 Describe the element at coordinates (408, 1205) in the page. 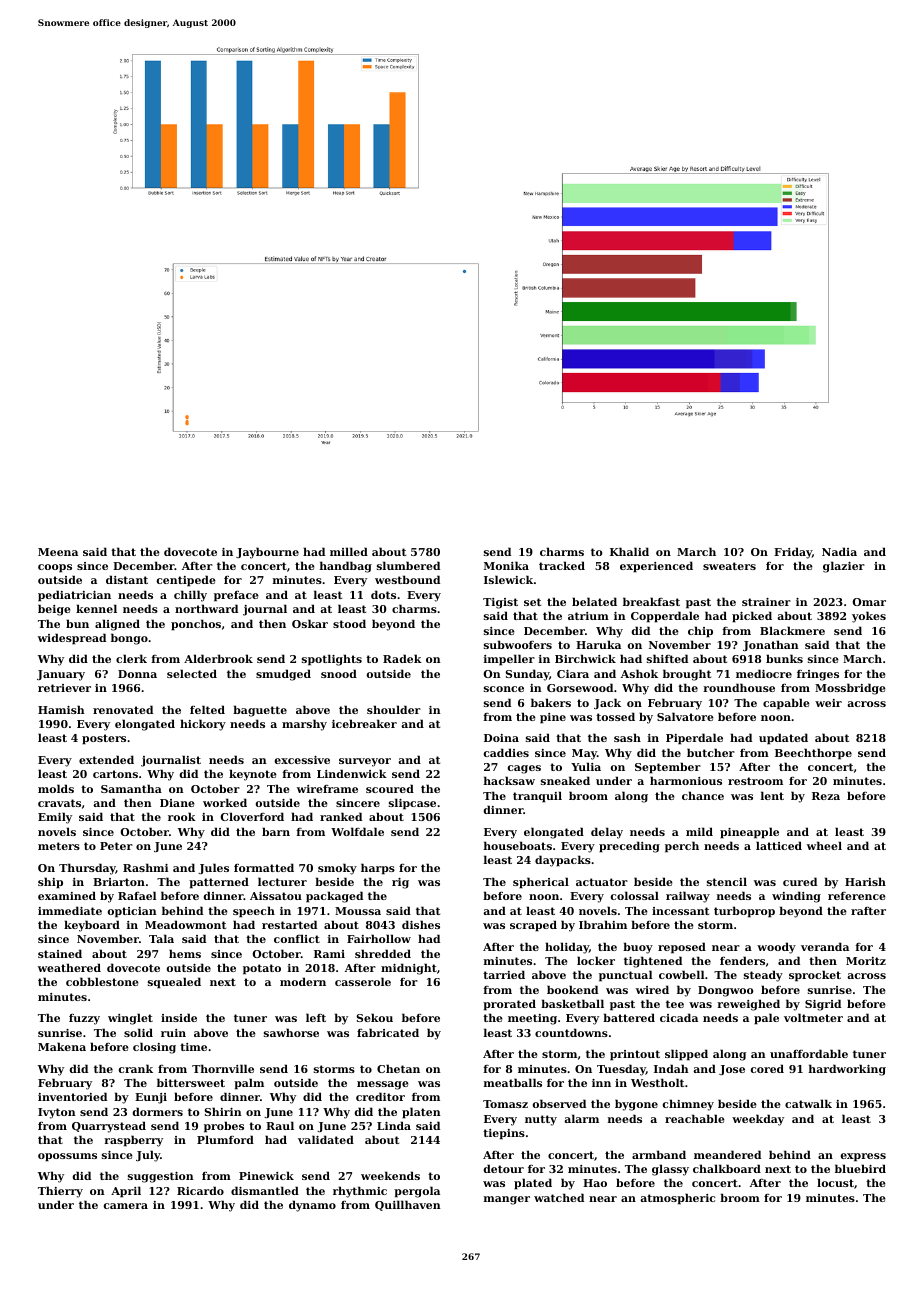

I see `Quillhaven` at that location.
